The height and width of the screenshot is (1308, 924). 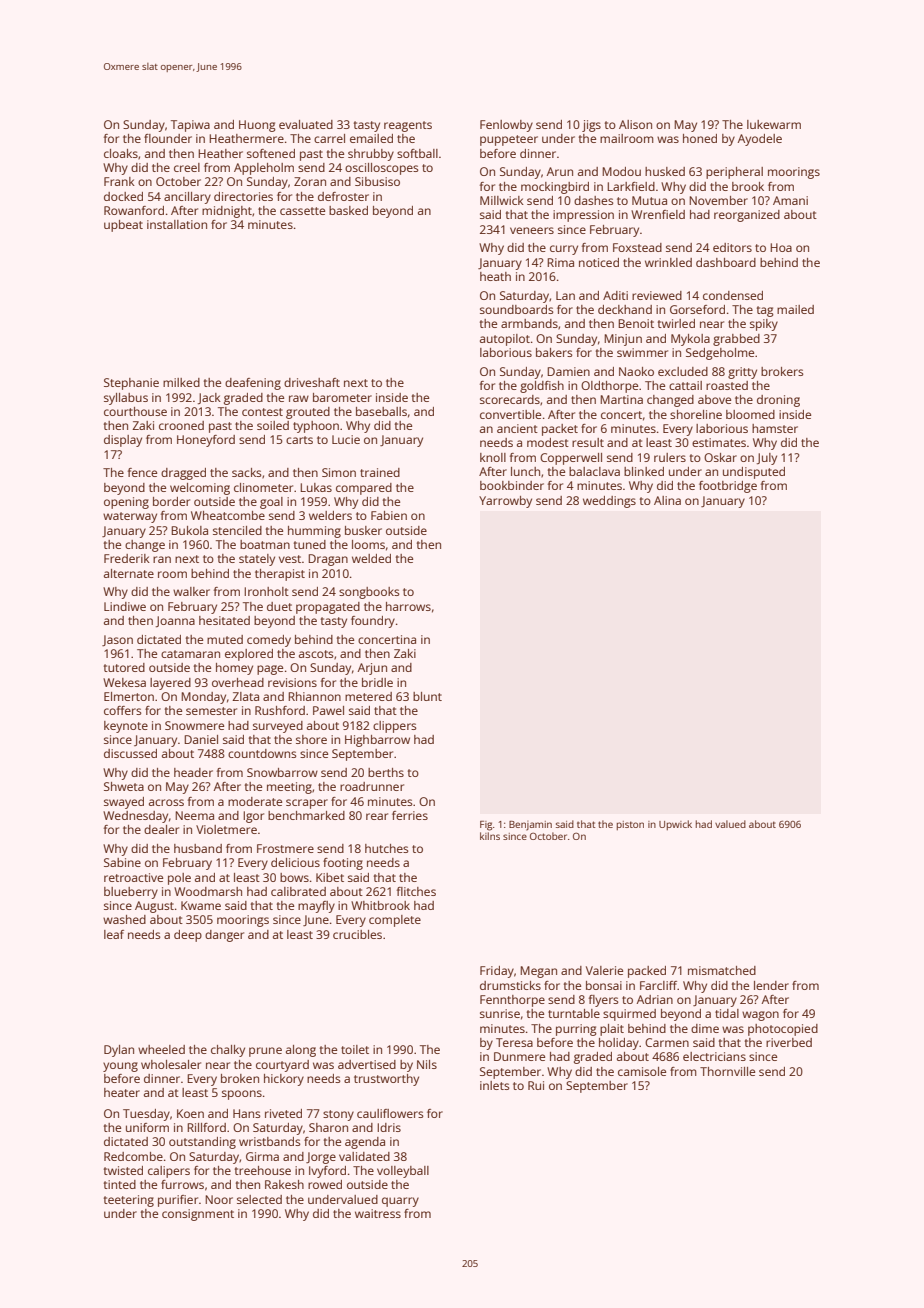 What do you see at coordinates (486, 826) in the screenshot?
I see `Fig` at bounding box center [486, 826].
